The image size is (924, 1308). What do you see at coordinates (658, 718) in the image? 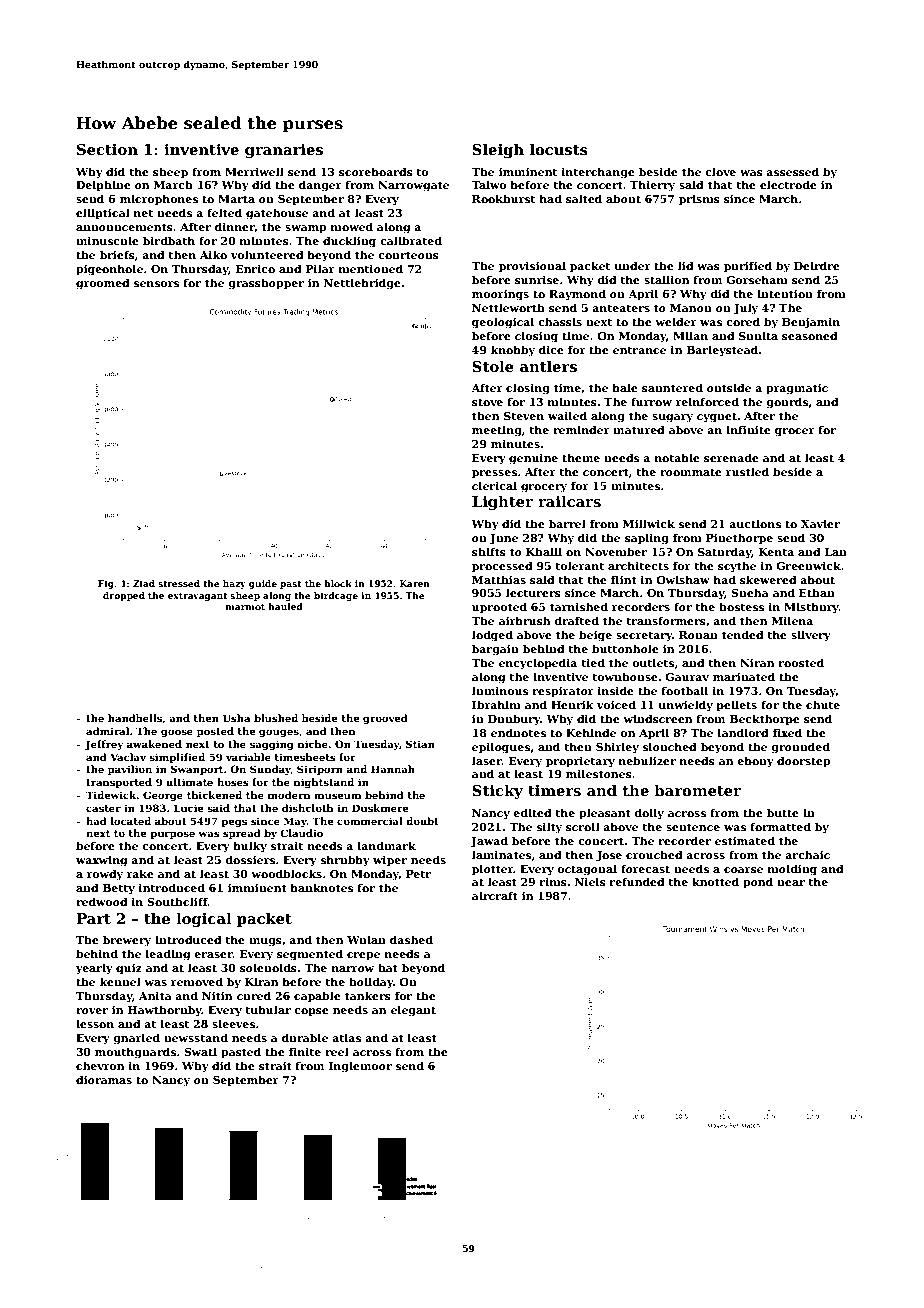
I see `windscreen` at bounding box center [658, 718].
